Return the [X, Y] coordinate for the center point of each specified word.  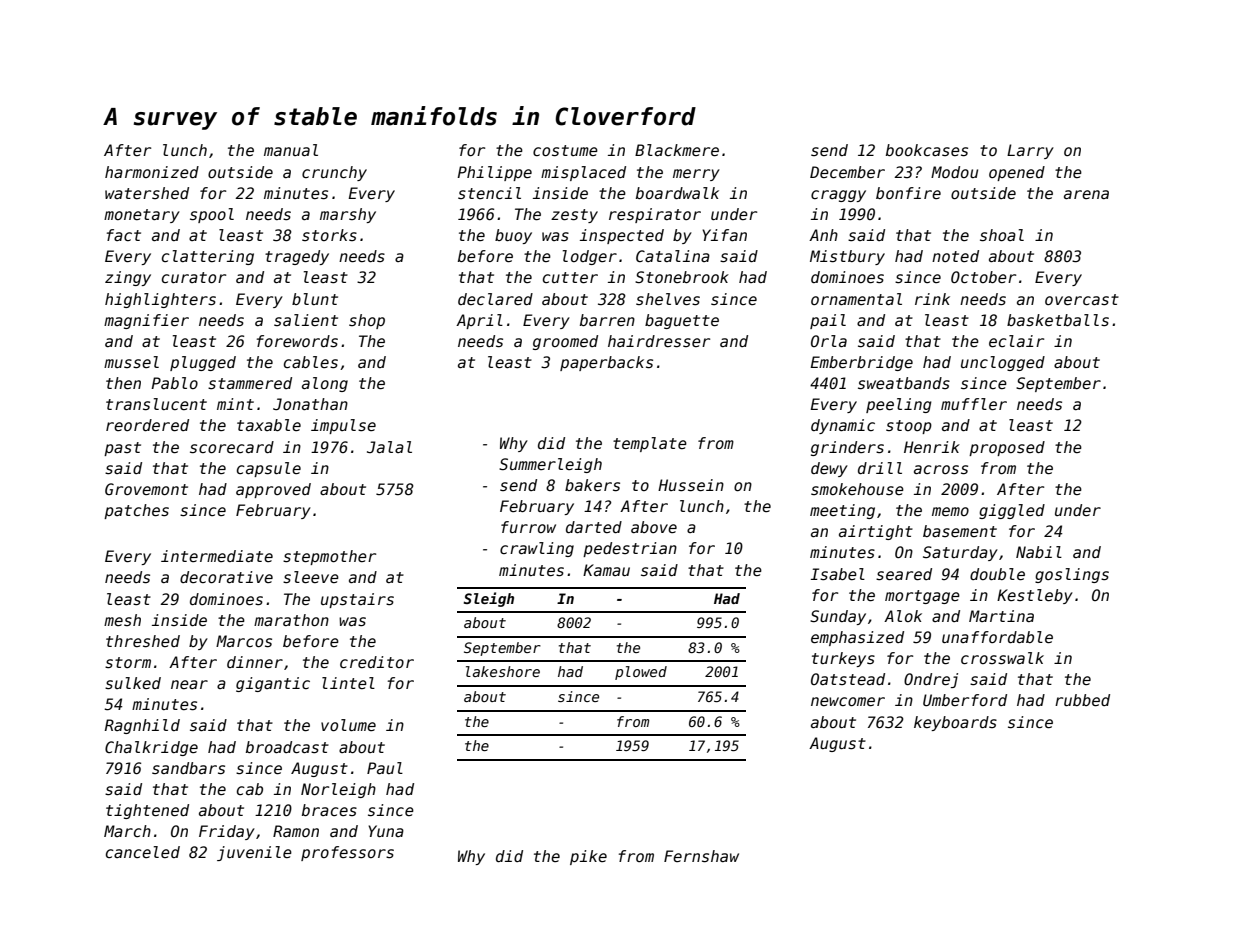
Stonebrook [682, 277]
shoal [1002, 235]
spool [212, 215]
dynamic [843, 426]
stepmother [329, 557]
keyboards [955, 723]
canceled [143, 852]
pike [588, 857]
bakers [592, 485]
